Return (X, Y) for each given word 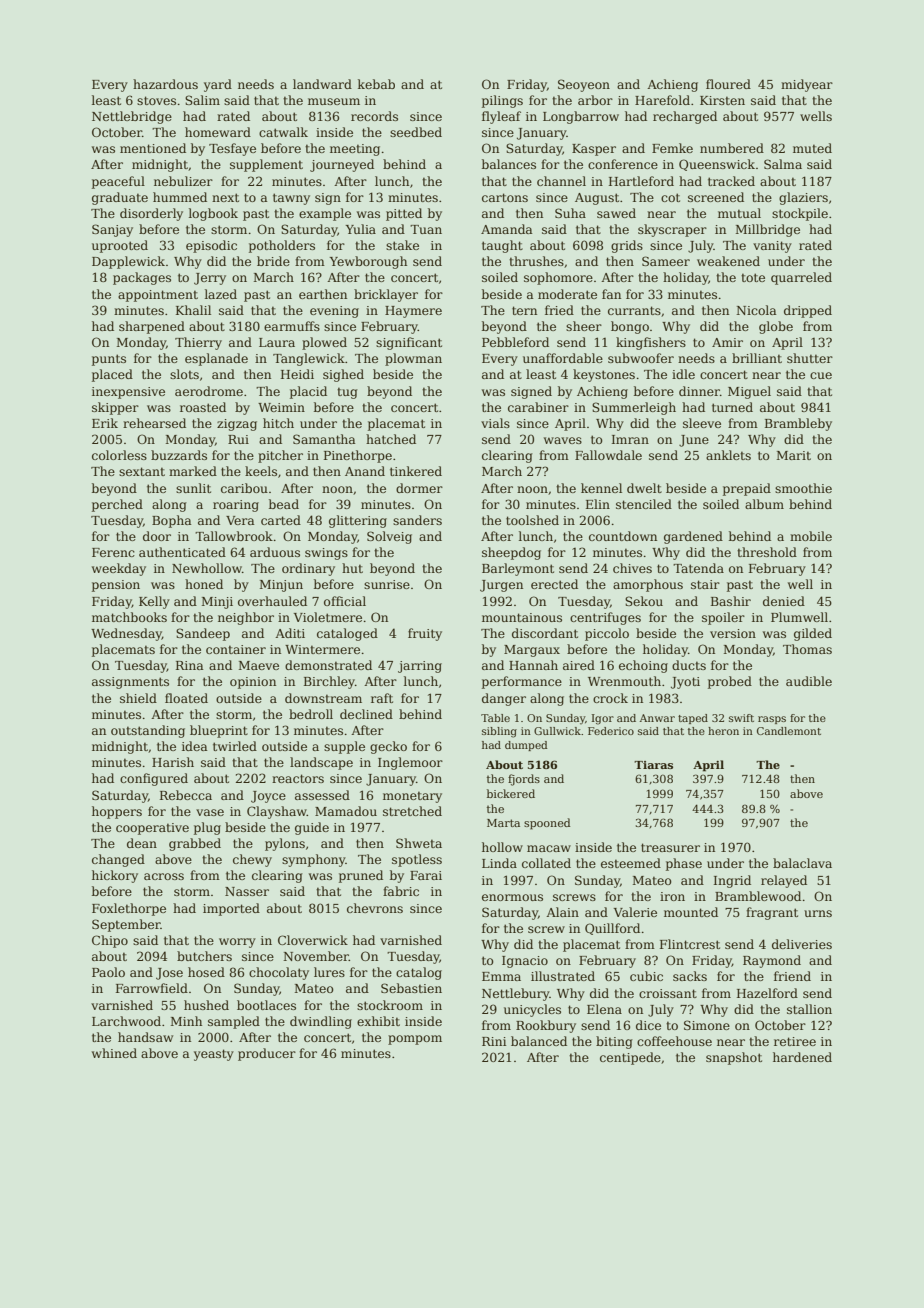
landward (322, 84)
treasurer (670, 847)
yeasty (214, 1055)
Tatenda (698, 568)
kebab (376, 84)
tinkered (416, 471)
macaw (549, 848)
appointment (158, 296)
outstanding (148, 731)
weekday (119, 569)
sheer (584, 326)
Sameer (666, 261)
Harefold (662, 100)
